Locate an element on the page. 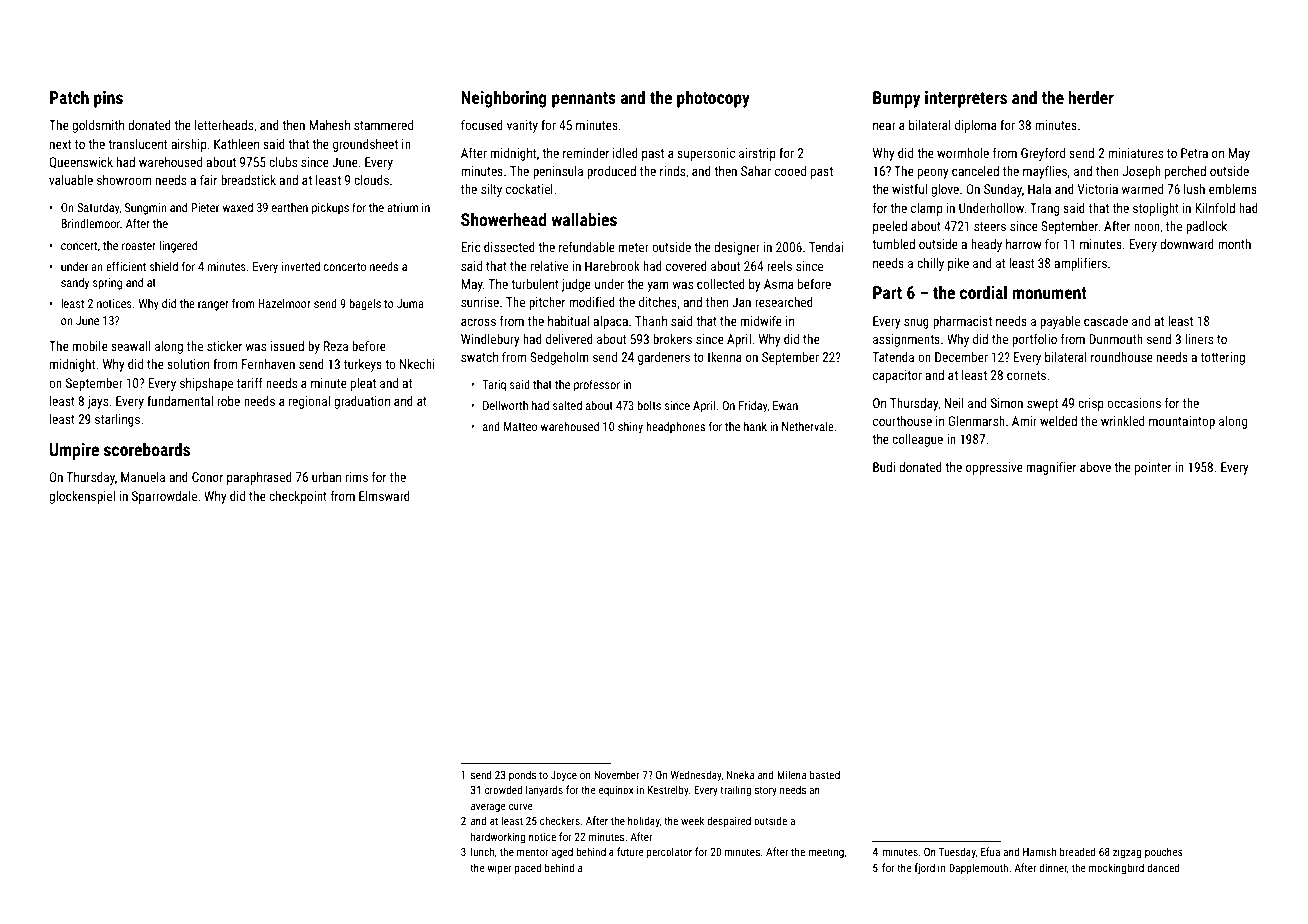 The width and height of the image is (1308, 924). focused is located at coordinates (482, 125).
